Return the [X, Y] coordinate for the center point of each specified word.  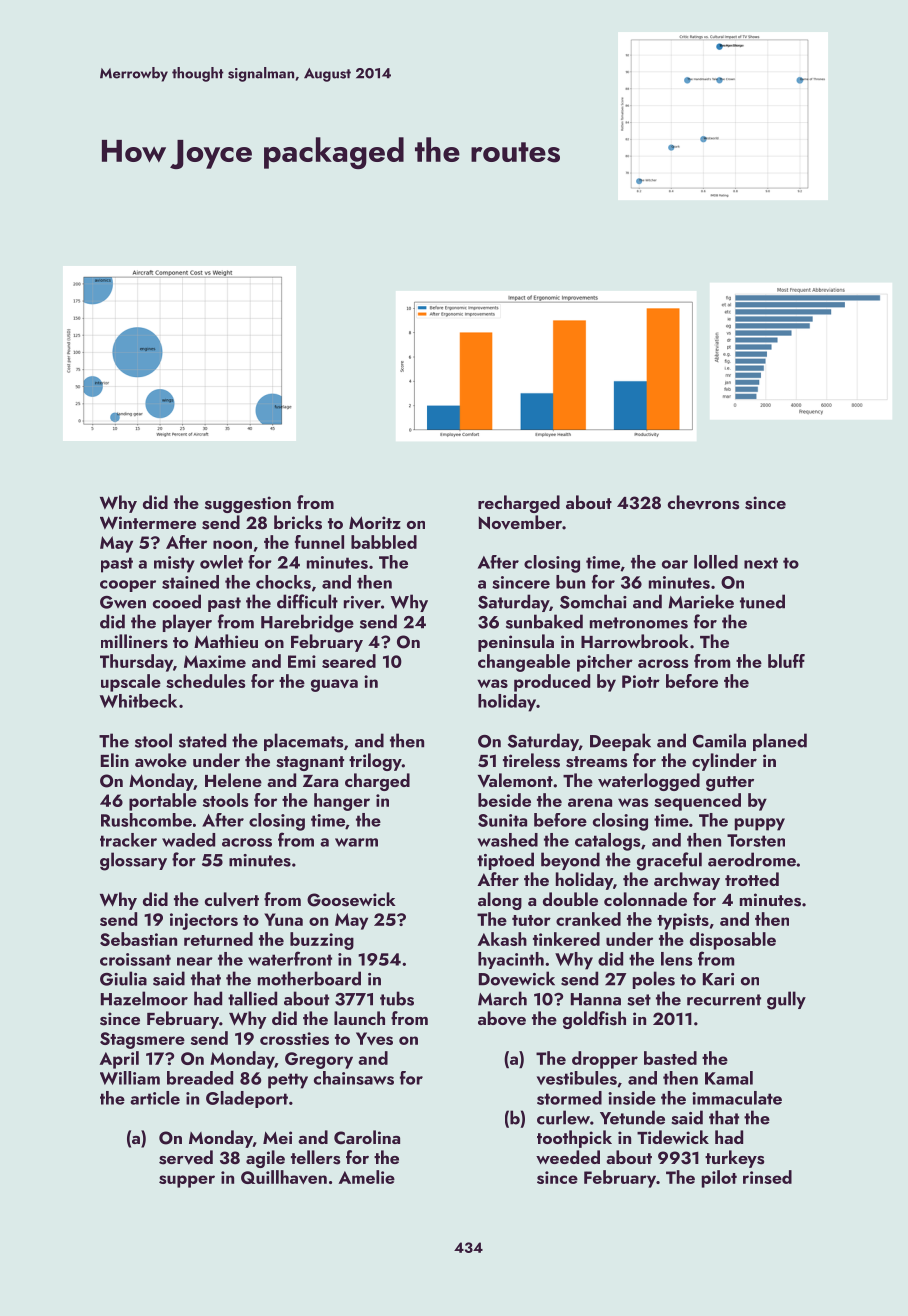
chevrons [703, 502]
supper [187, 1181]
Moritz [375, 522]
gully [786, 1000]
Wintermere [148, 522]
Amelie [367, 1177]
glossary [133, 861]
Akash [502, 939]
